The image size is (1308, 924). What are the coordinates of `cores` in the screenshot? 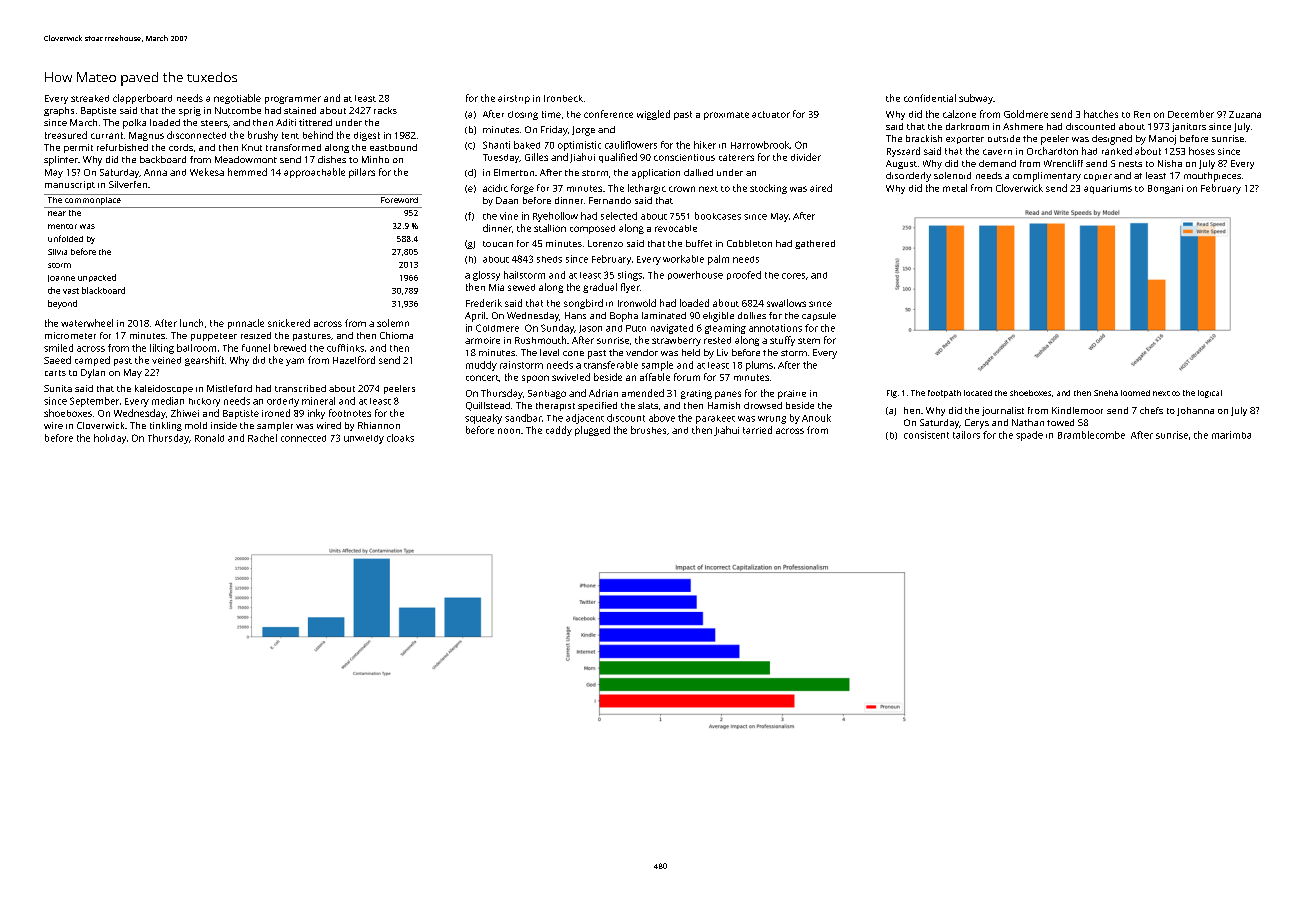 It's located at (793, 276).
